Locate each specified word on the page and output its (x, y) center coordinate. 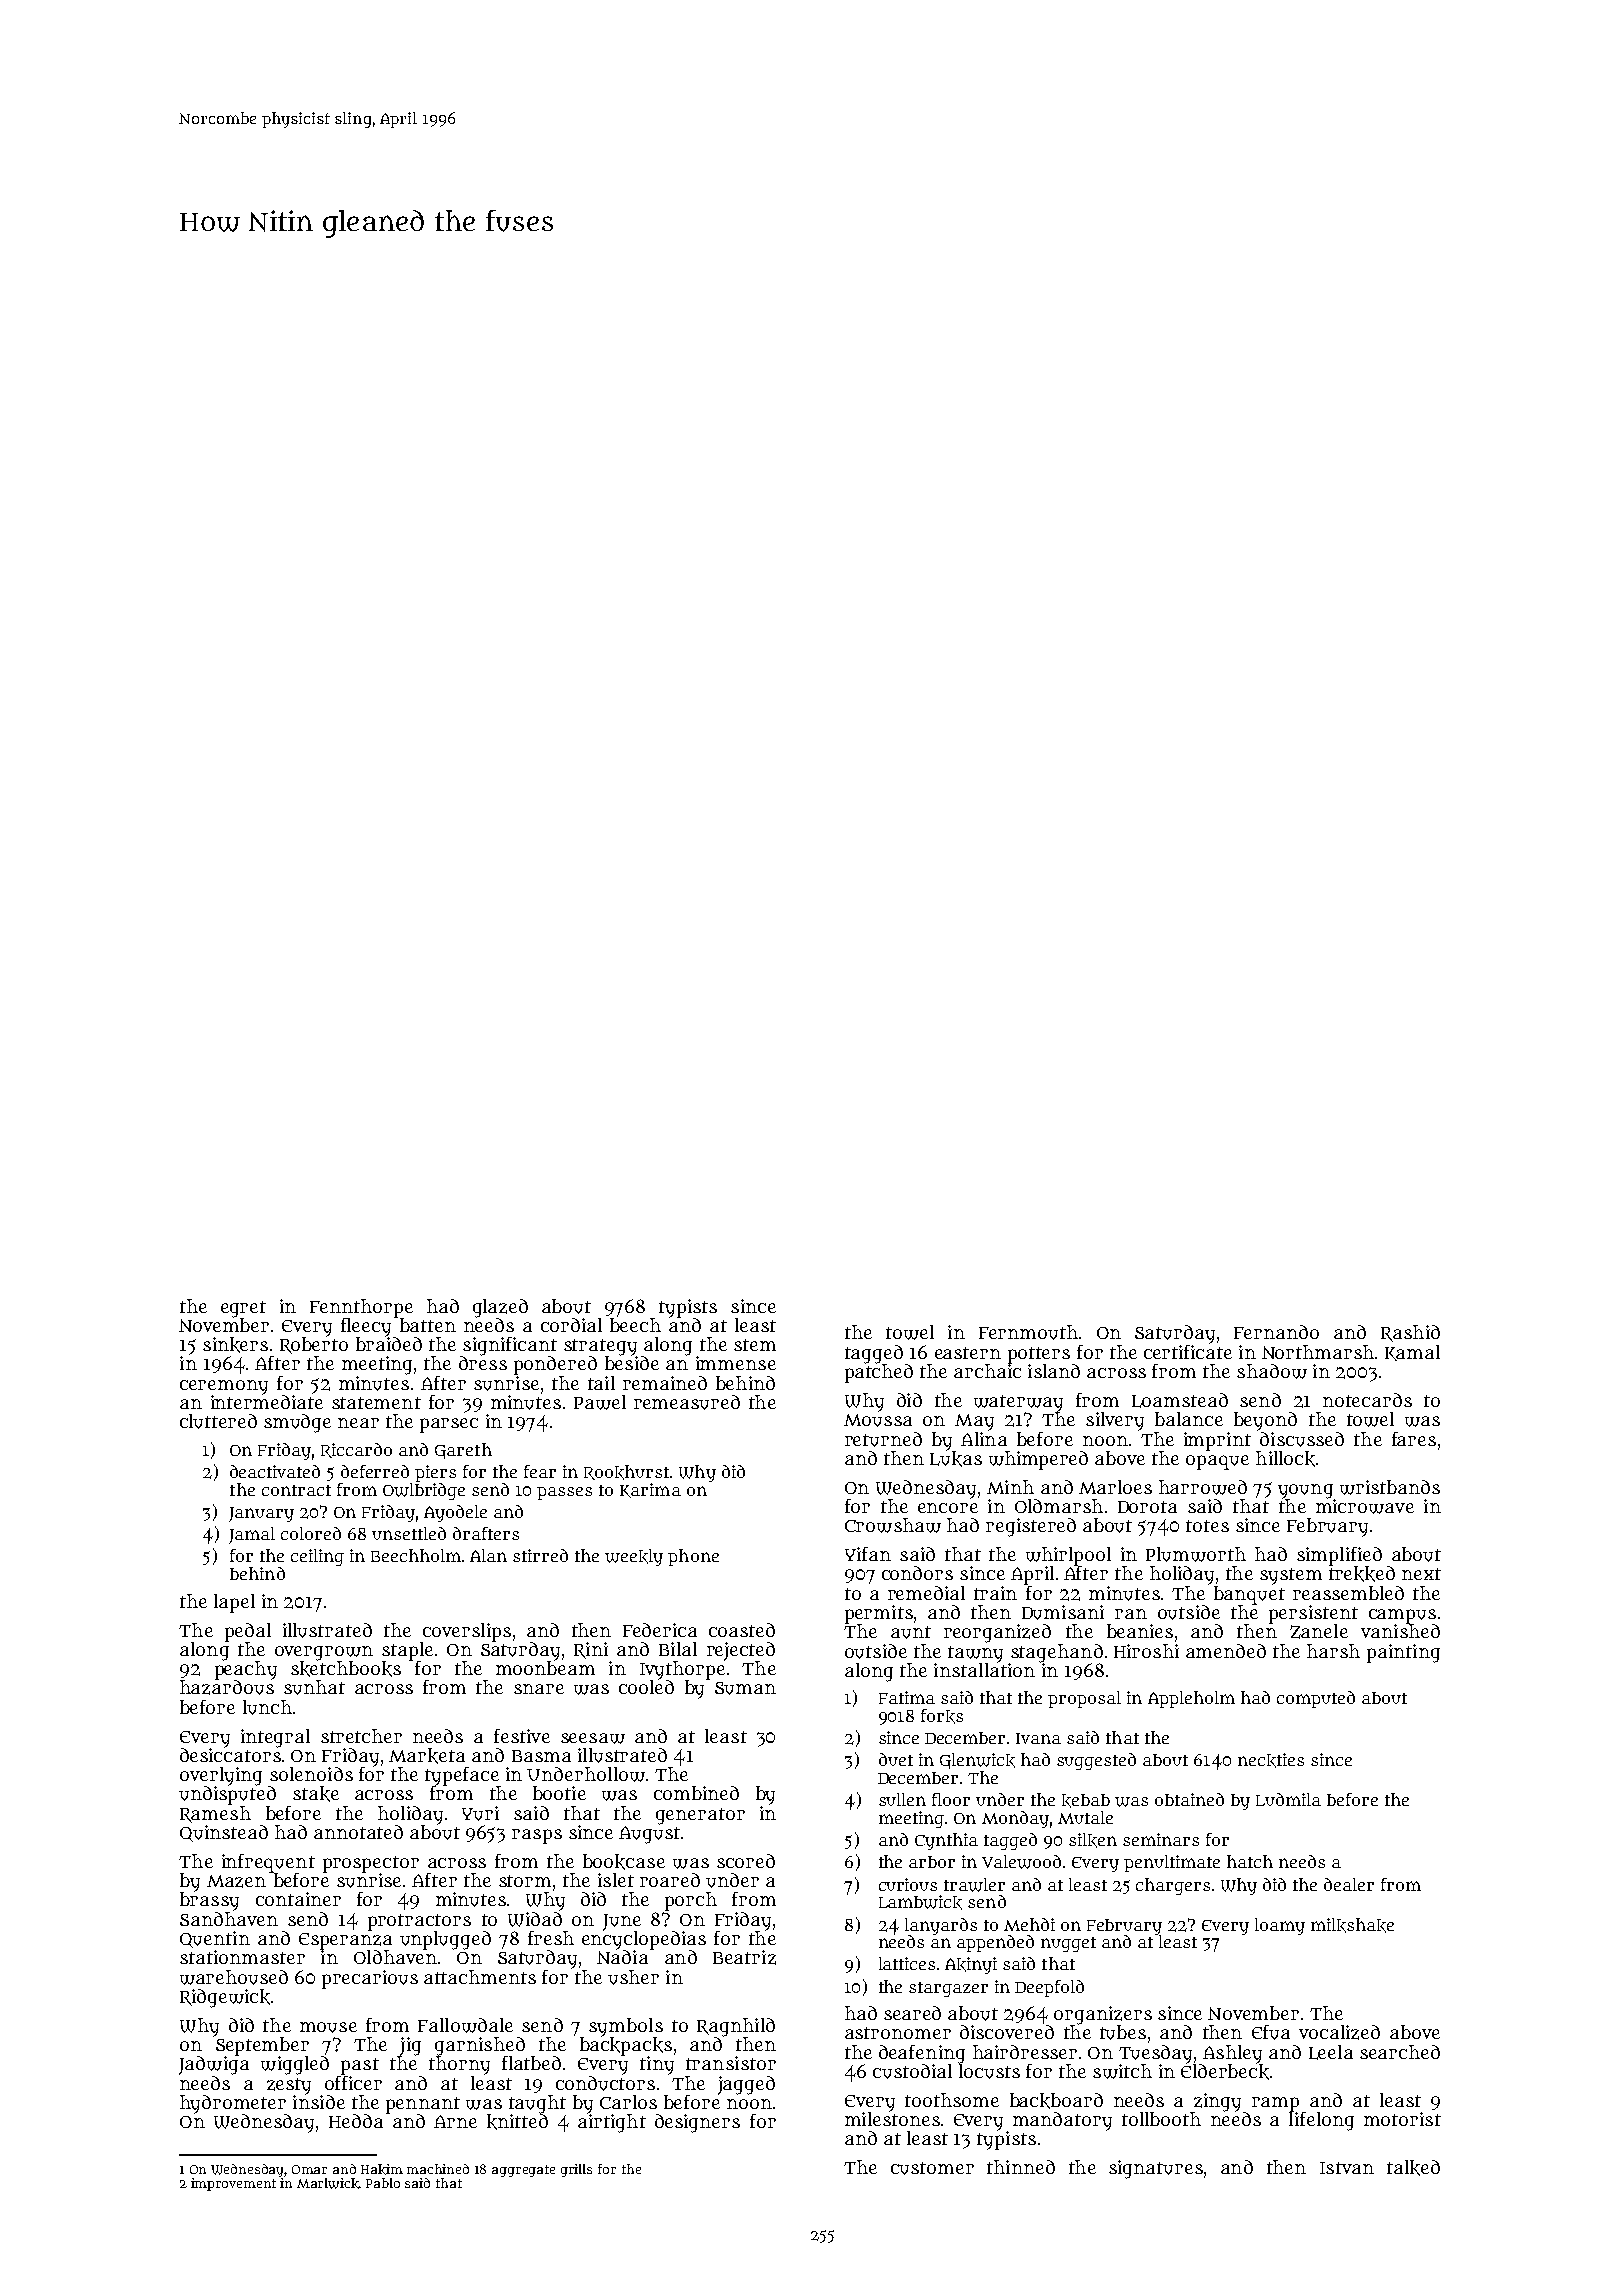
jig (410, 2046)
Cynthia (946, 1841)
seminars (1161, 1839)
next (1421, 1574)
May (974, 1422)
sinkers (235, 1345)
